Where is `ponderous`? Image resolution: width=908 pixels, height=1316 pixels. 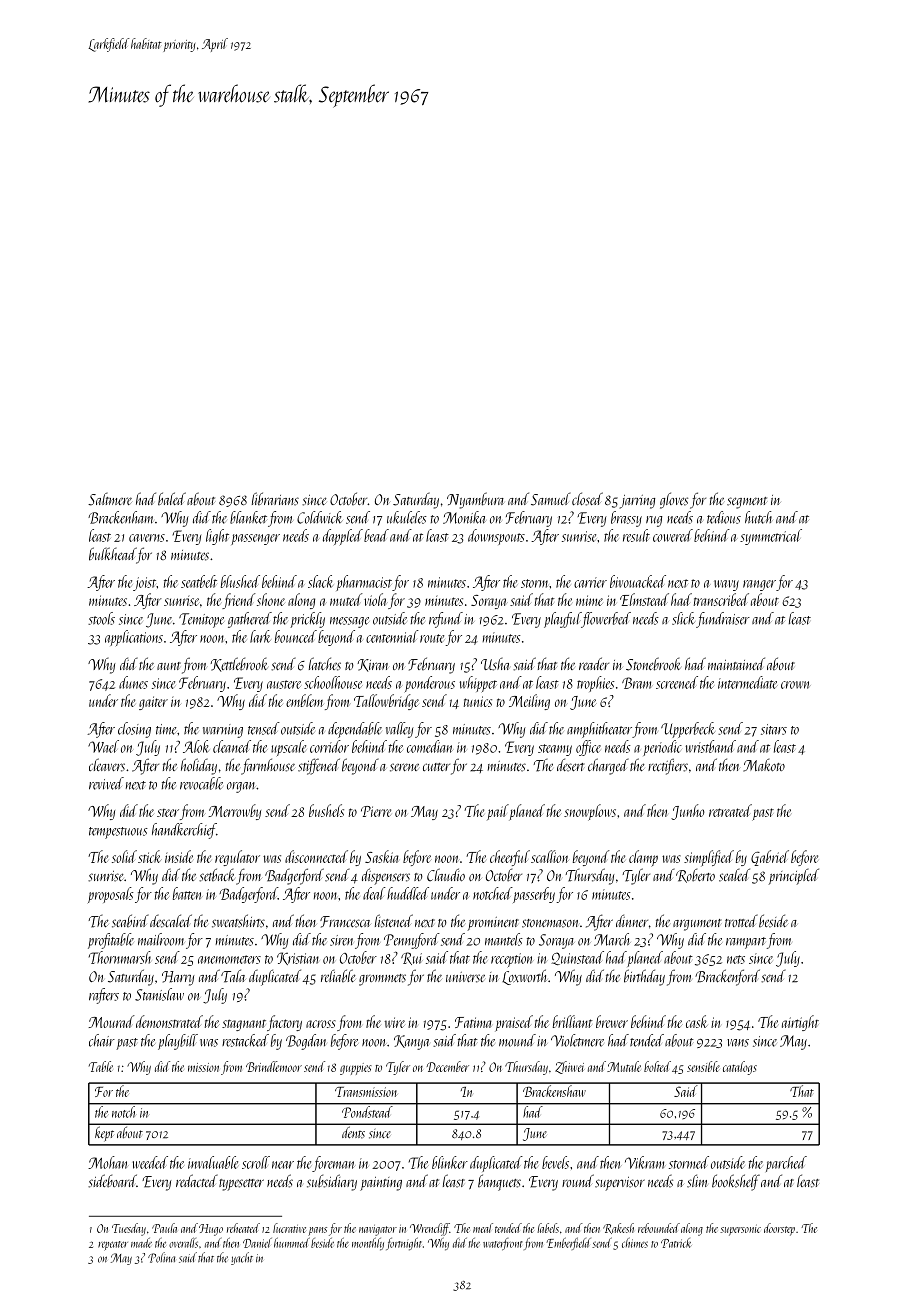
ponderous is located at coordinates (430, 684).
